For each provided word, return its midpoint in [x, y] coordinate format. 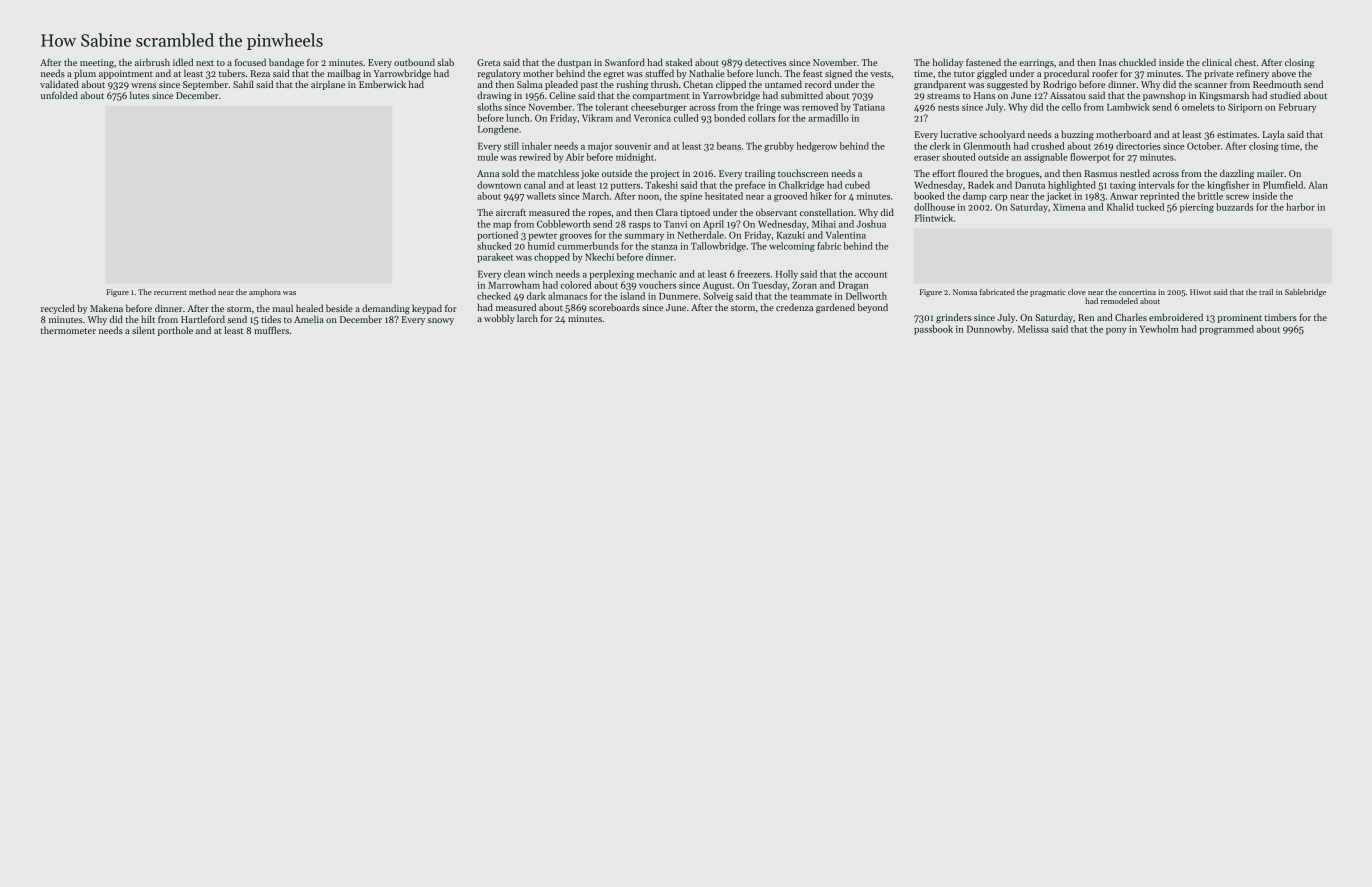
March [595, 196]
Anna [488, 173]
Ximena [1069, 207]
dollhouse [934, 207]
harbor [1300, 207]
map [502, 226]
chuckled [1137, 62]
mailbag [344, 74]
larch [527, 318]
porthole [175, 331]
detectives [765, 62]
